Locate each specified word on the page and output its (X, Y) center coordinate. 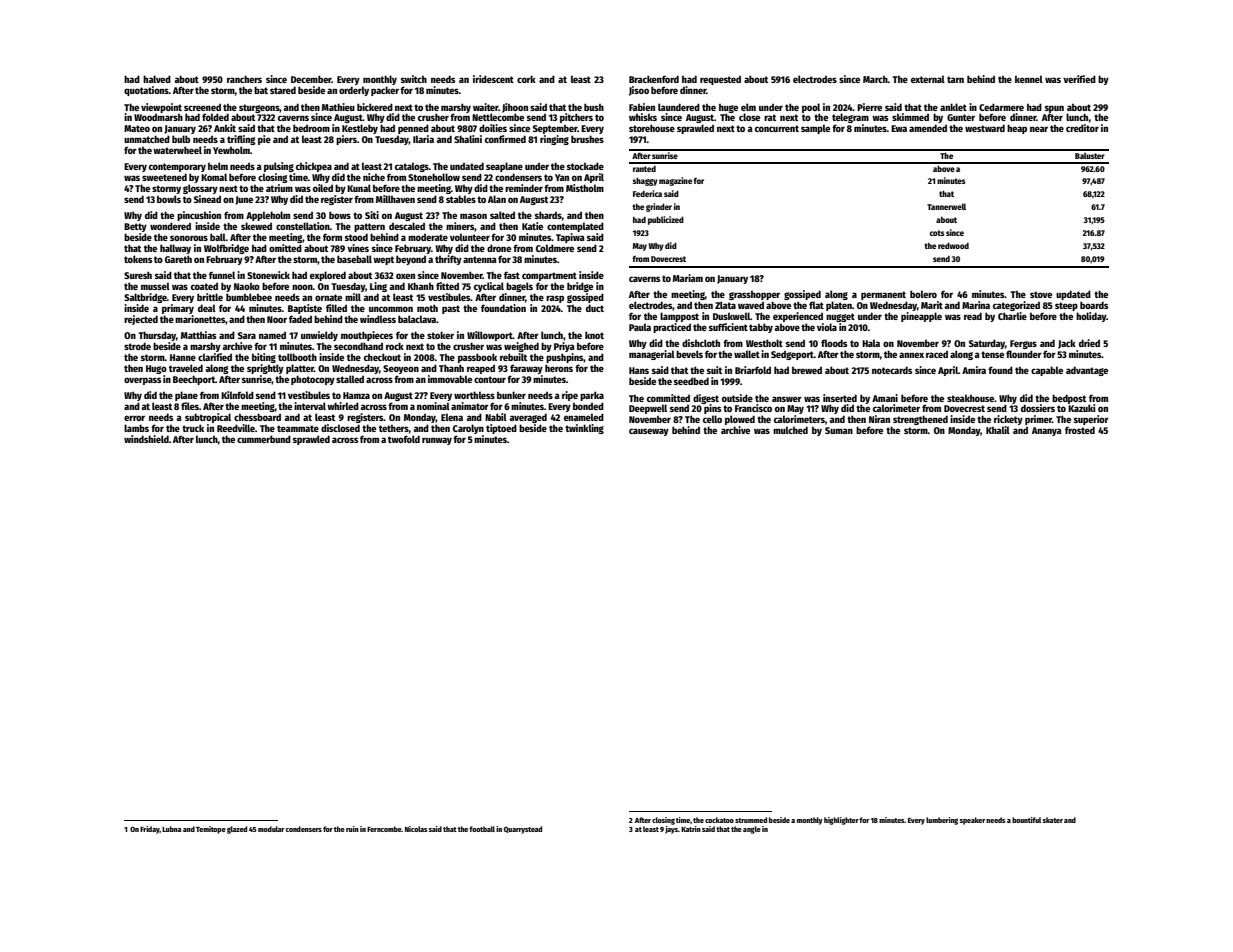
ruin (352, 829)
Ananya (1047, 431)
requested (720, 80)
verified (1079, 79)
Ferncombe (384, 829)
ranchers (244, 79)
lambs (136, 428)
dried (1089, 343)
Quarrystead (523, 830)
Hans (639, 370)
